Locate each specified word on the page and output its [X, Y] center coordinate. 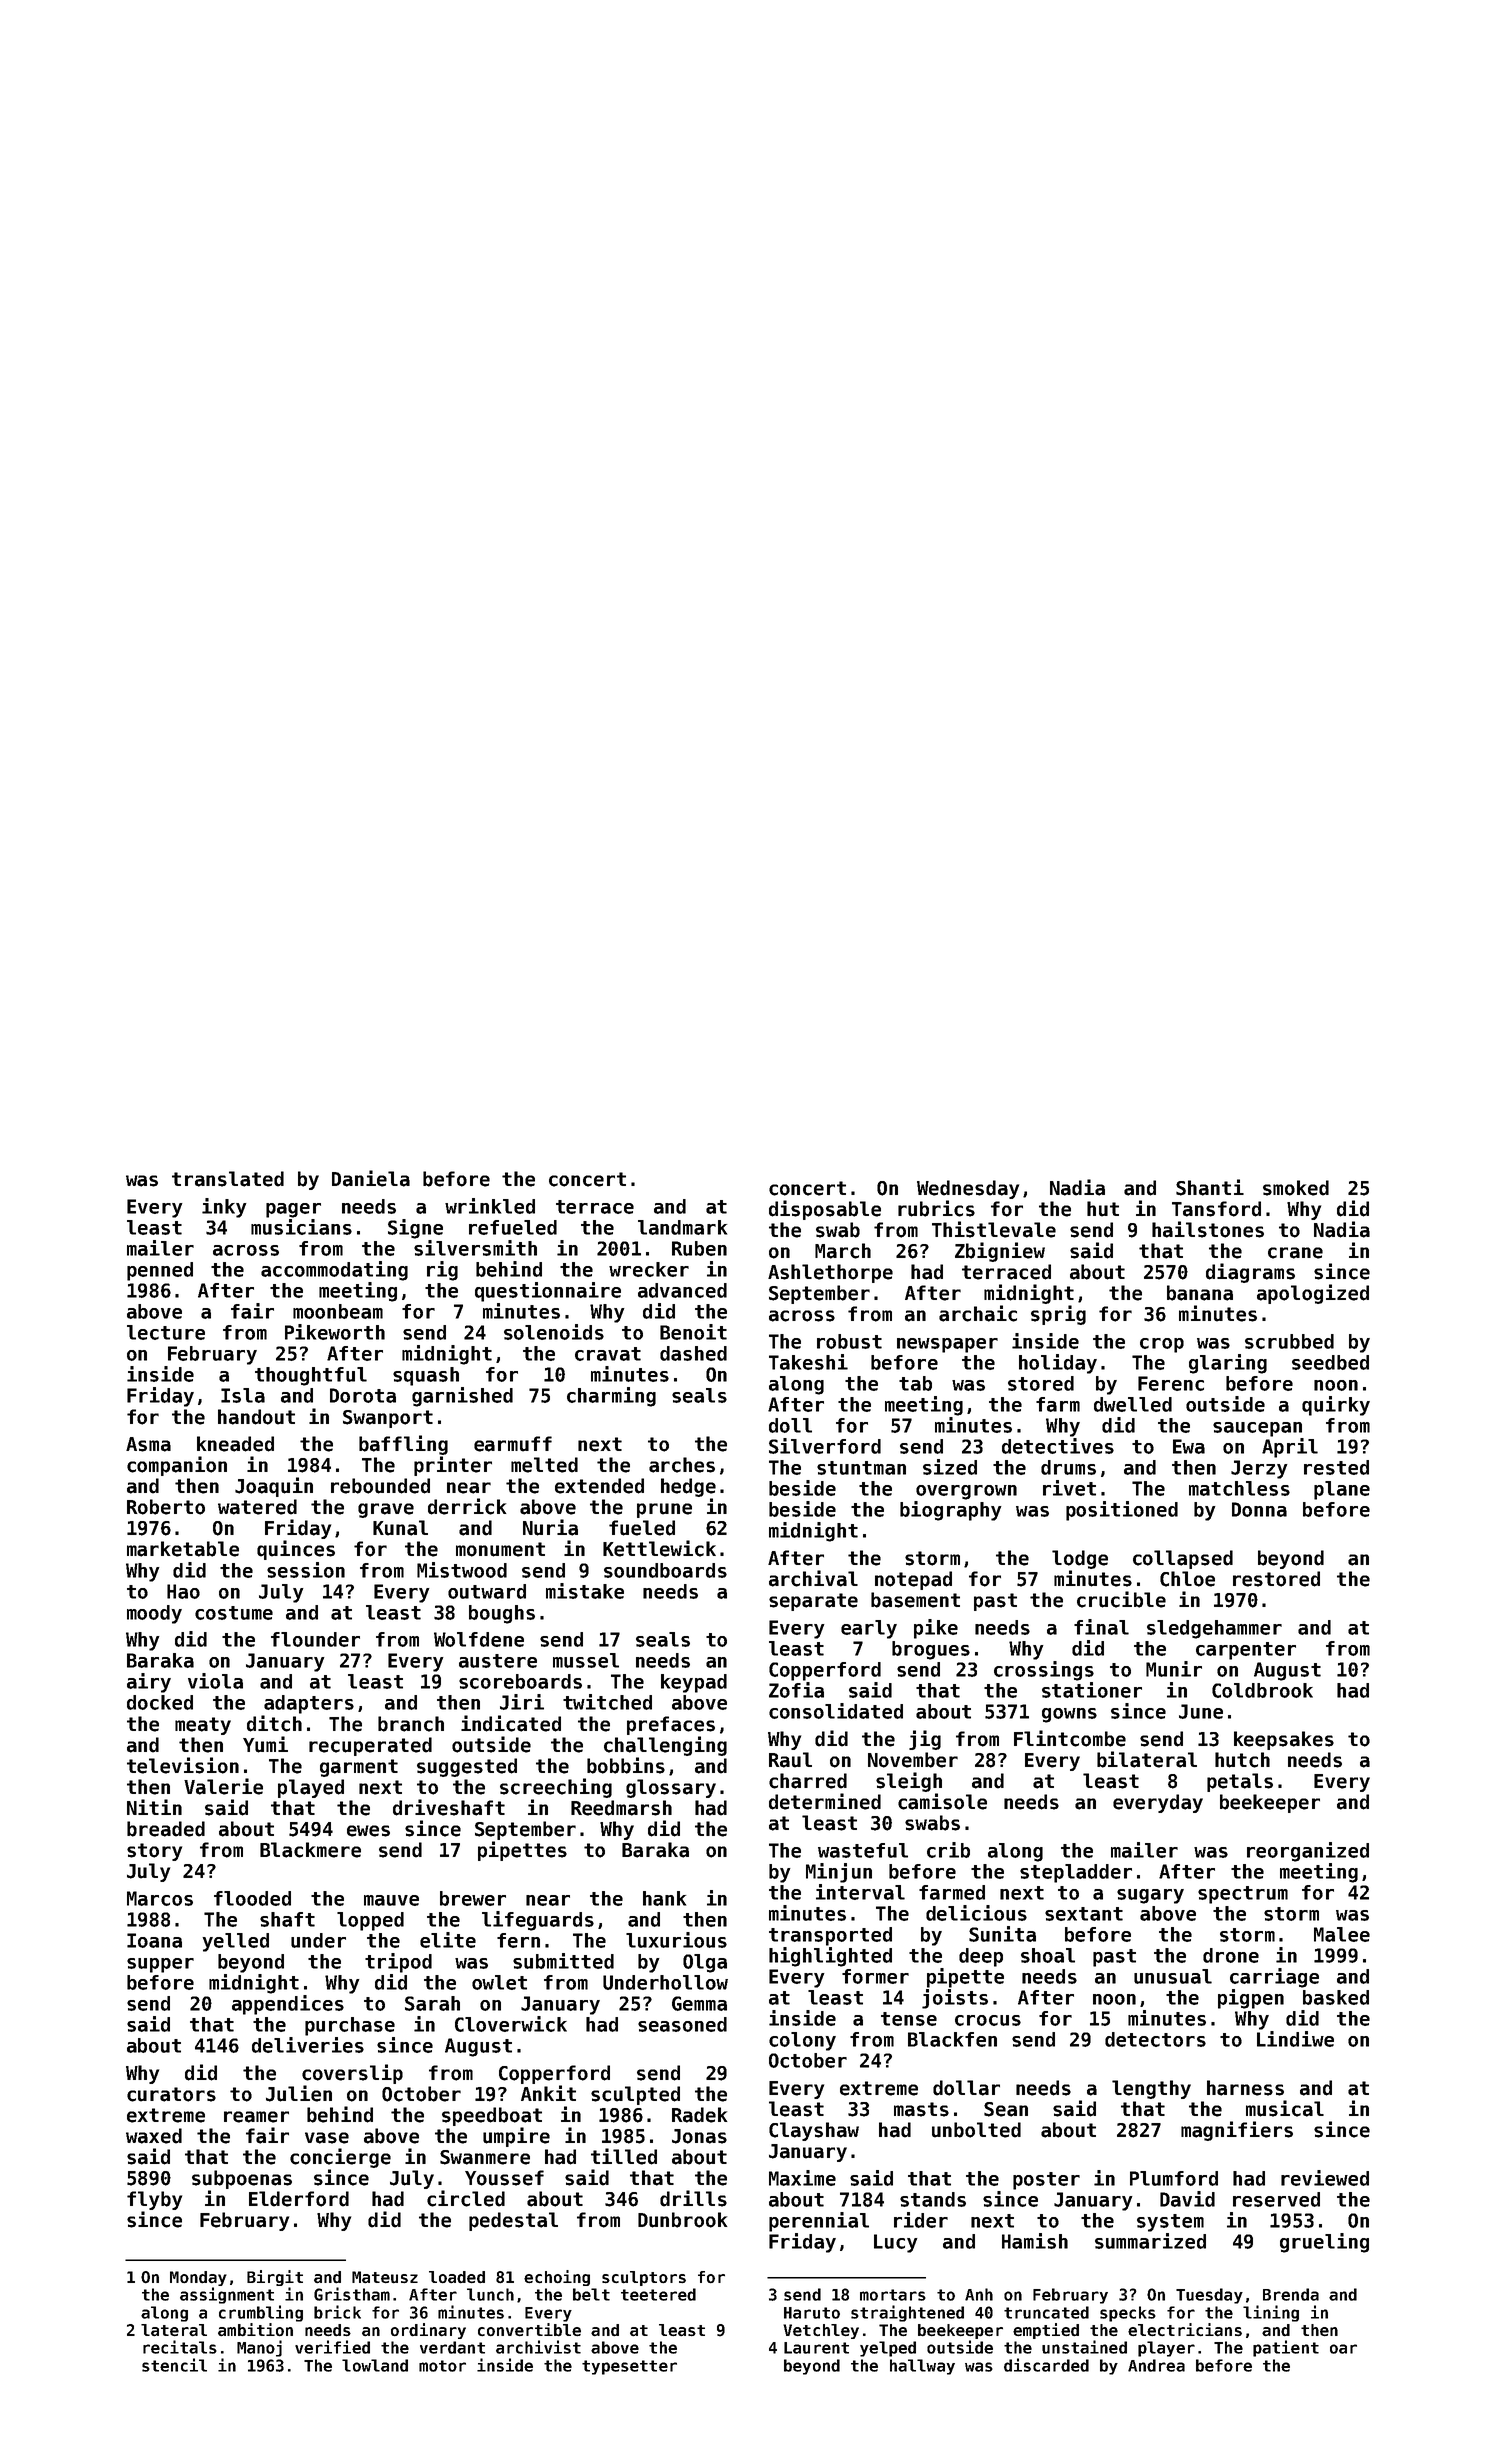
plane [1342, 1490]
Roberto [166, 1507]
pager [293, 1210]
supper [160, 1965]
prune [664, 1510]
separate [813, 1602]
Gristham [352, 2294]
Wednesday [968, 1189]
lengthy [1151, 2089]
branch [411, 1724]
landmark [682, 1227]
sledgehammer [1214, 1629]
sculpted [635, 2095]
